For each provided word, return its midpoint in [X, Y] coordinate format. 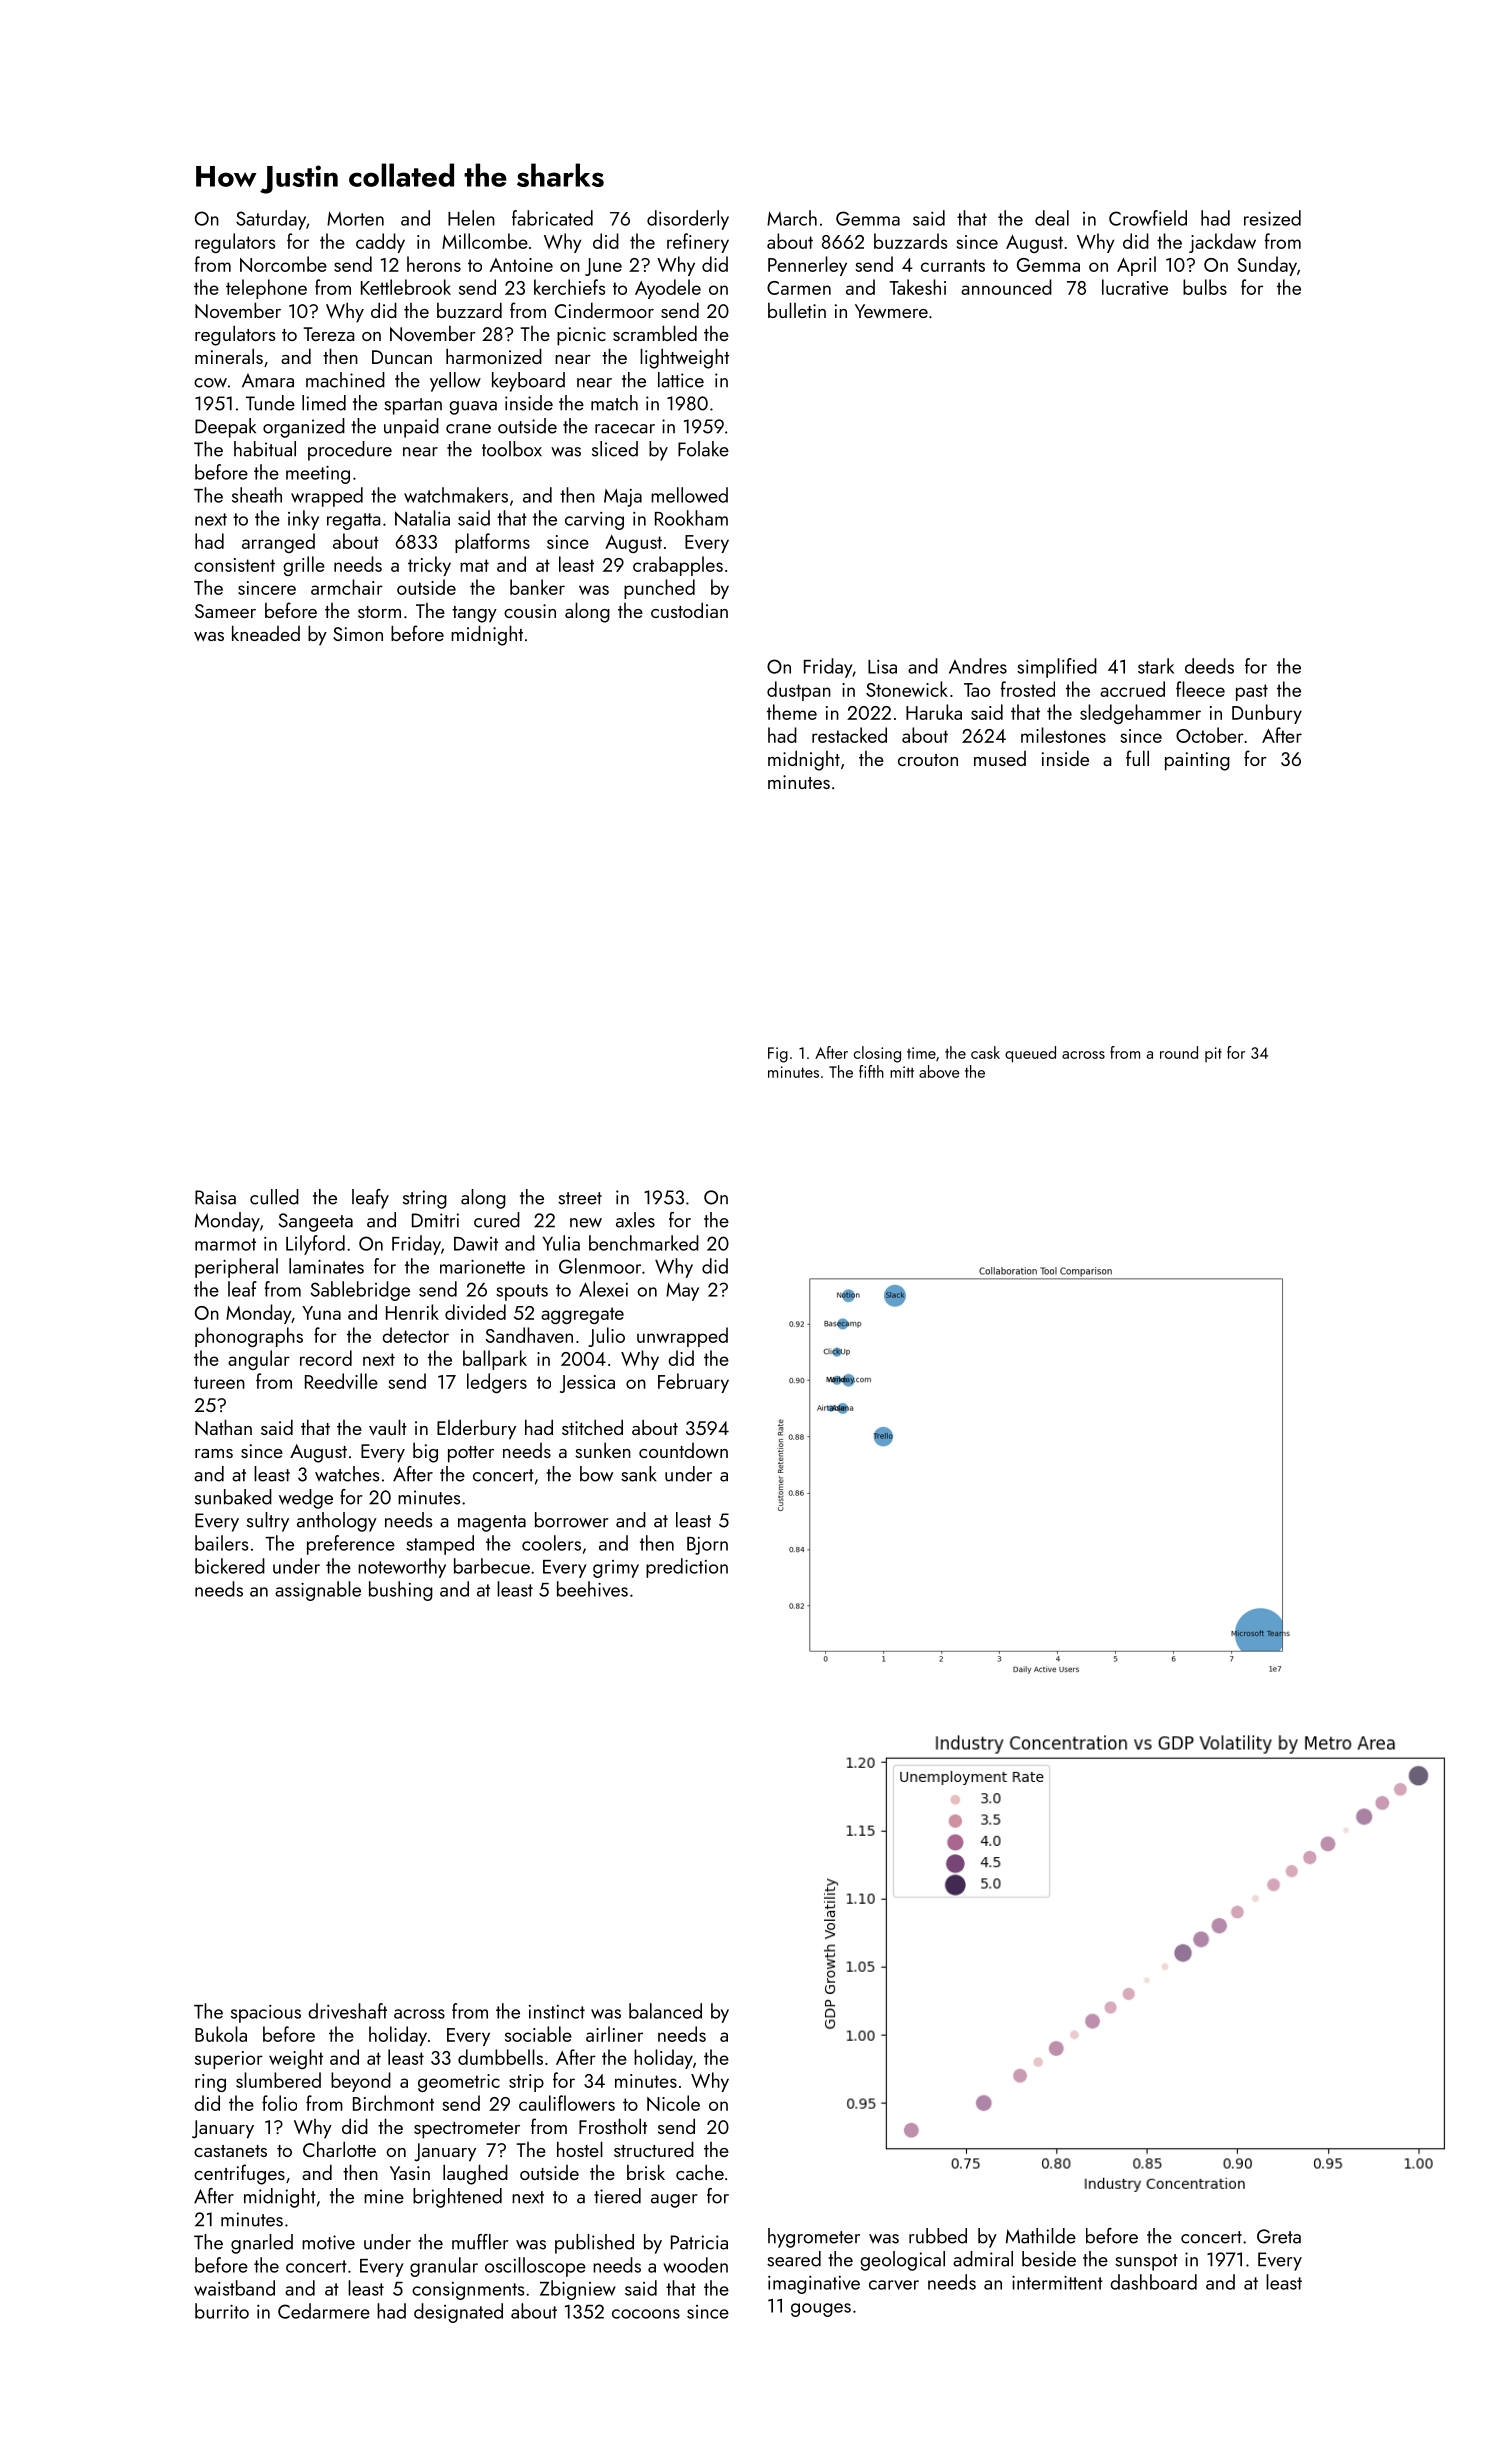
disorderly [688, 220]
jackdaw [1222, 243]
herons [434, 264]
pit [1213, 1054]
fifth [871, 1071]
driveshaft [347, 2011]
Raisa [215, 1197]
